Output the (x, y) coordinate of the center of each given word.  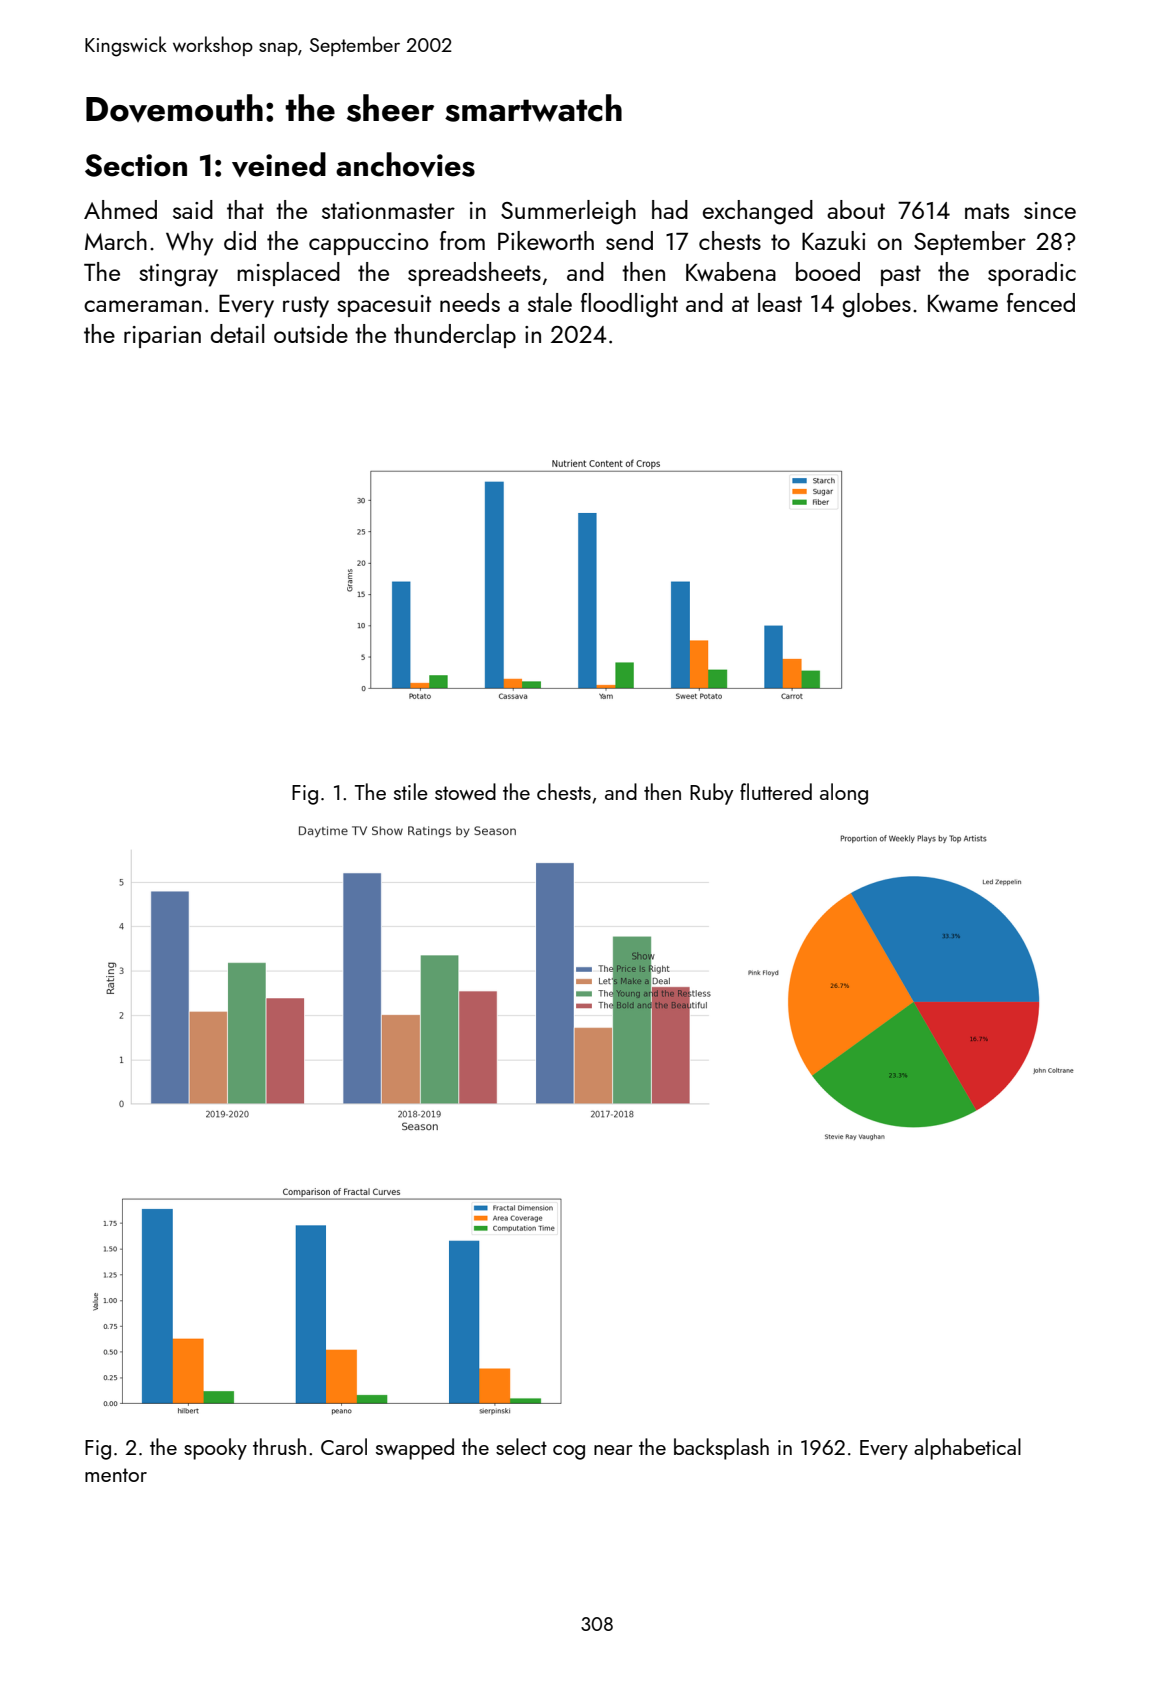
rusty (306, 307)
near (613, 1450)
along (844, 794)
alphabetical (967, 1449)
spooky (215, 1449)
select (521, 1446)
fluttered (776, 791)
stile (411, 791)
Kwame (963, 303)
